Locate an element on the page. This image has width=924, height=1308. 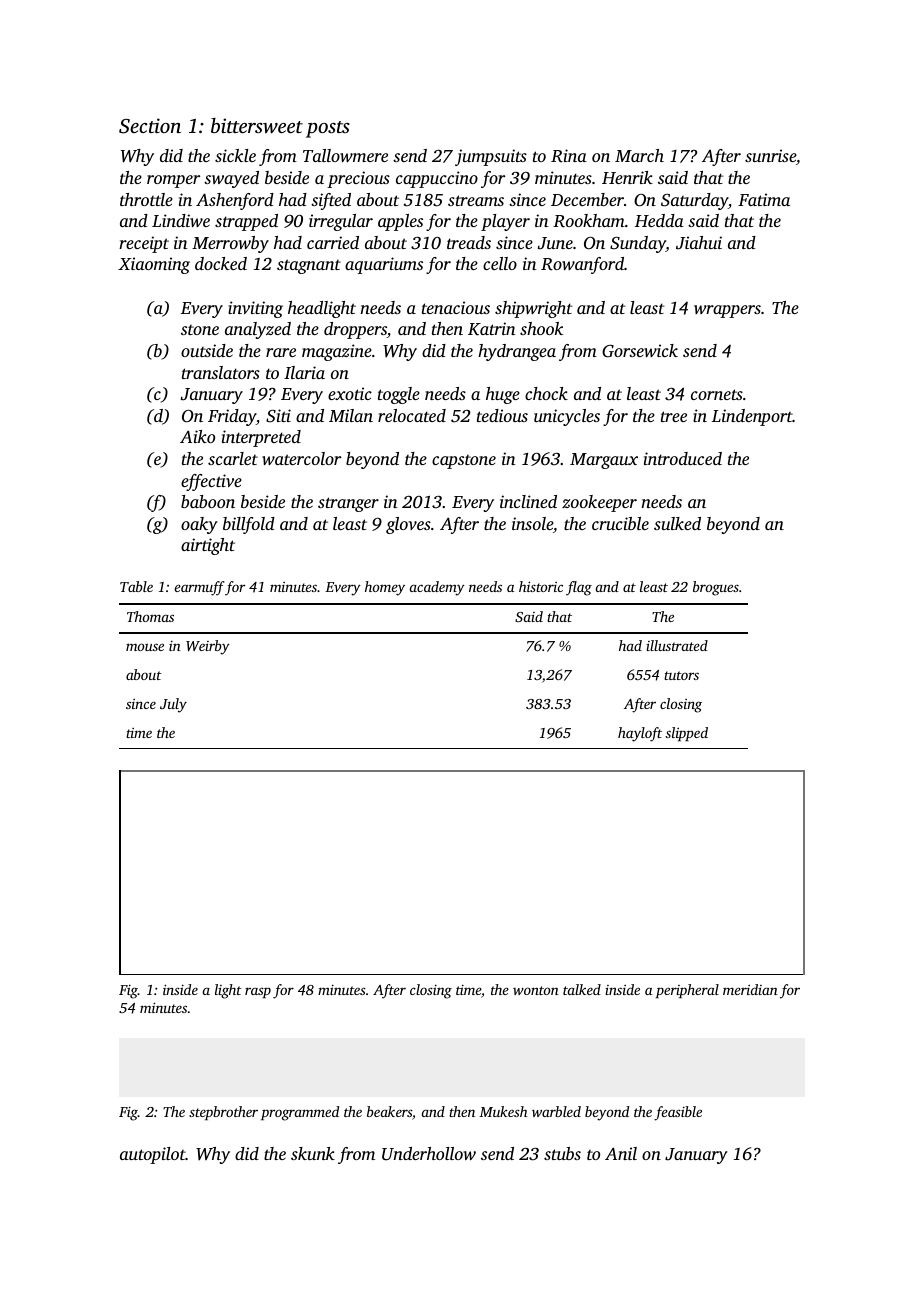
rasp is located at coordinates (258, 992).
